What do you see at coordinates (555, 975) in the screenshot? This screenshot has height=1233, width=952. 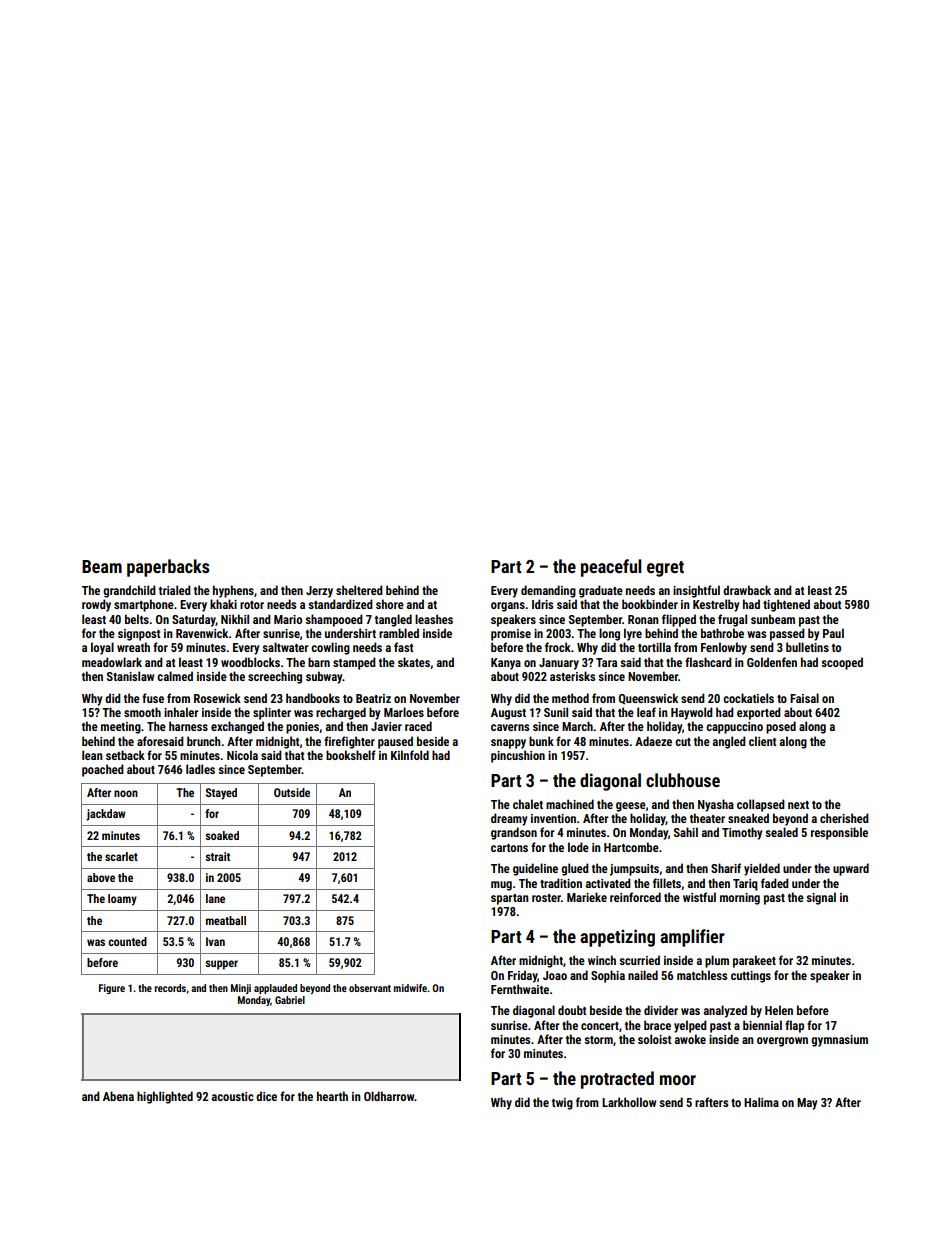 I see `Joao` at bounding box center [555, 975].
